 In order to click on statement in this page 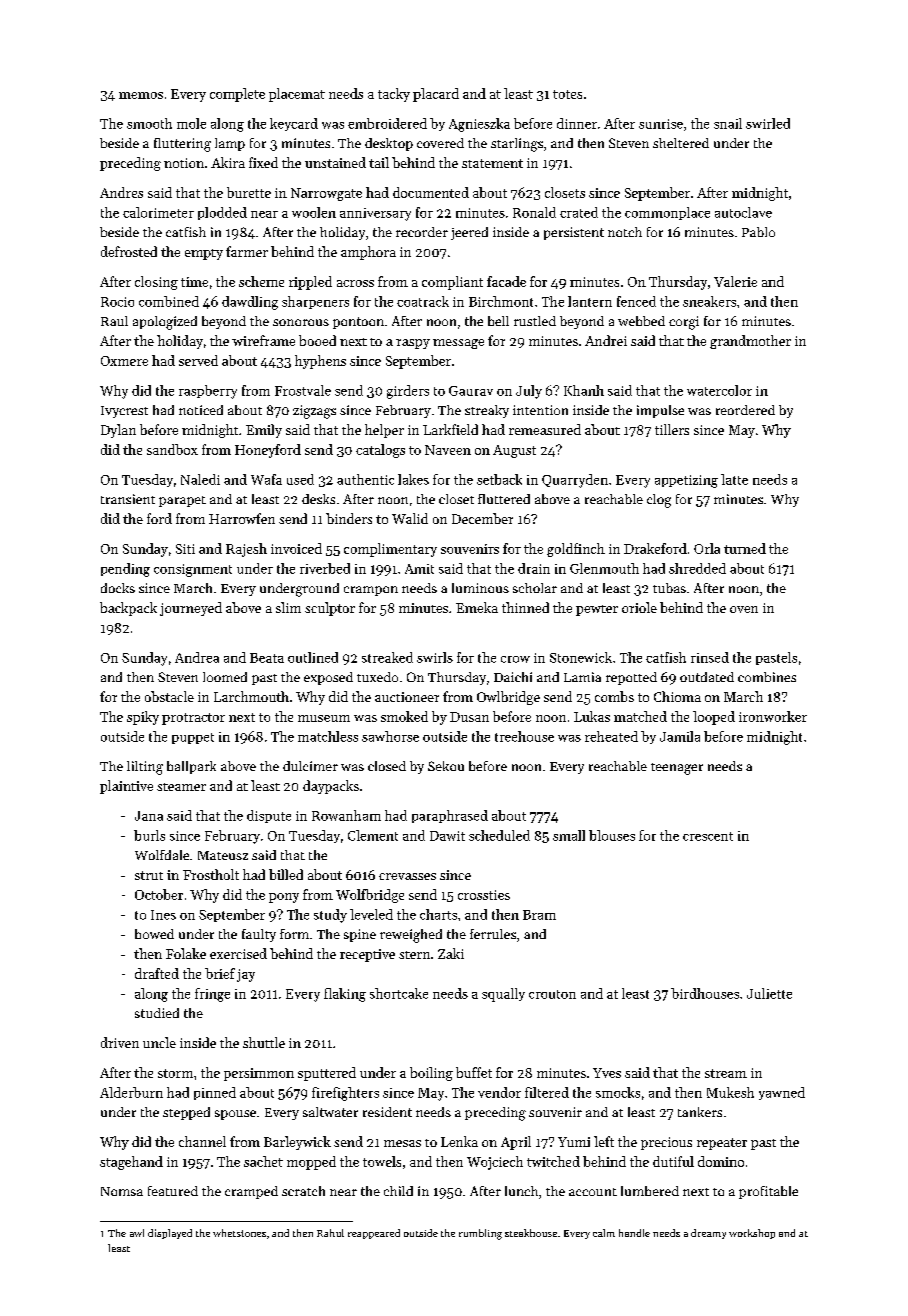, I will do `click(492, 163)`.
